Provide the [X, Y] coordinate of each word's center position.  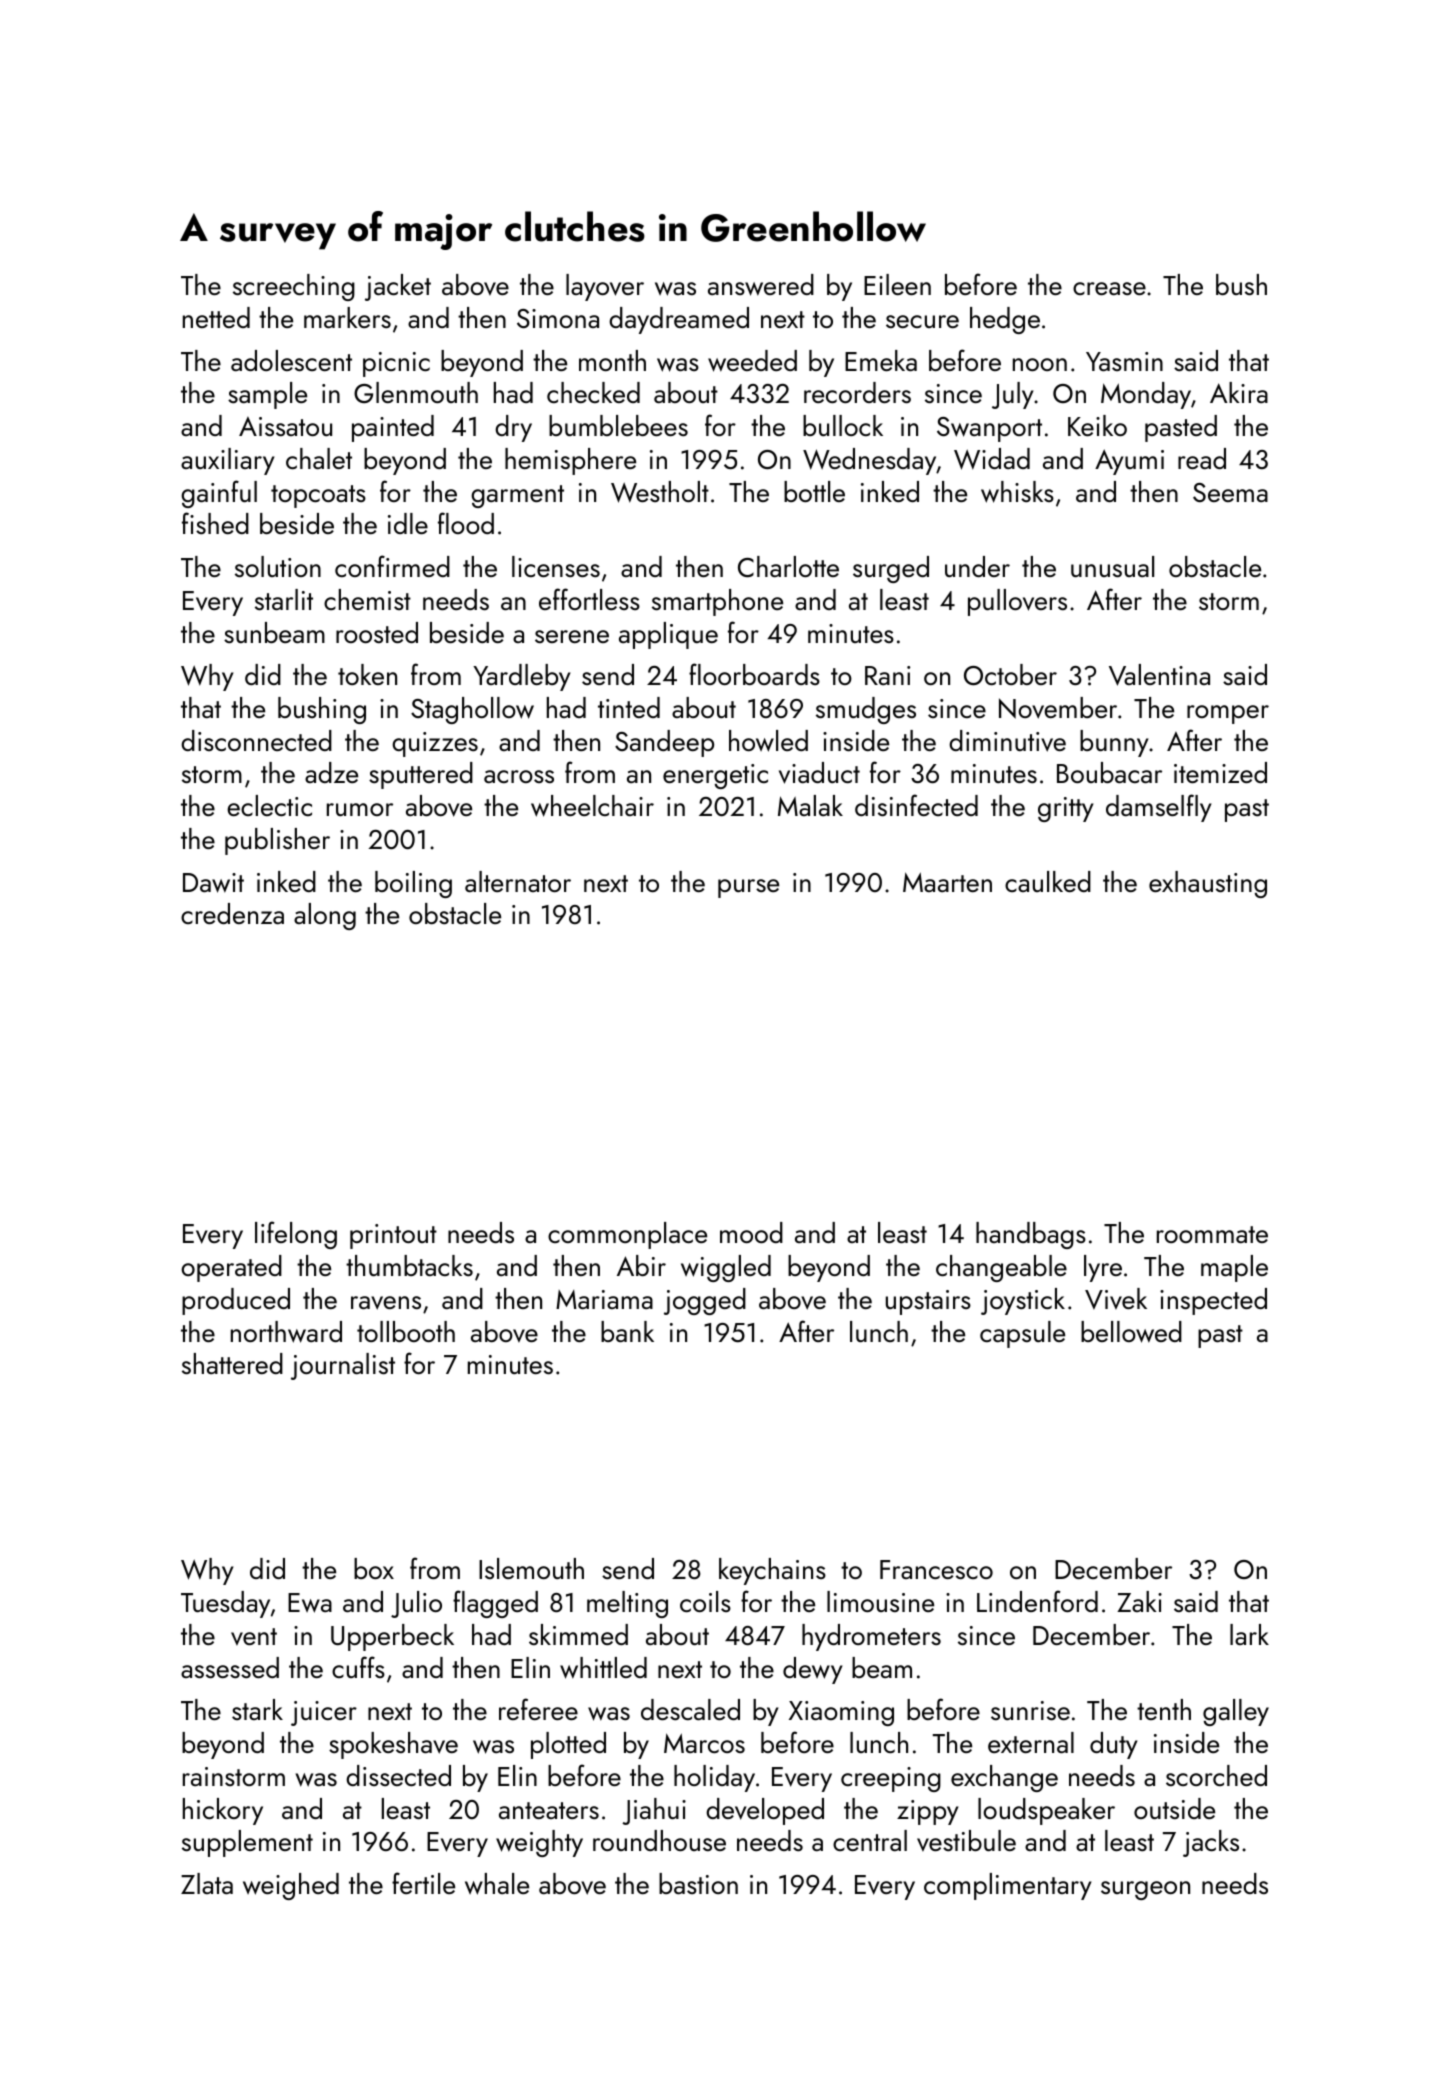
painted [393, 428]
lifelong [296, 1235]
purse [748, 888]
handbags [1031, 1235]
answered [761, 285]
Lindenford [1037, 1601]
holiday [714, 1778]
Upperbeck [392, 1637]
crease [1109, 288]
